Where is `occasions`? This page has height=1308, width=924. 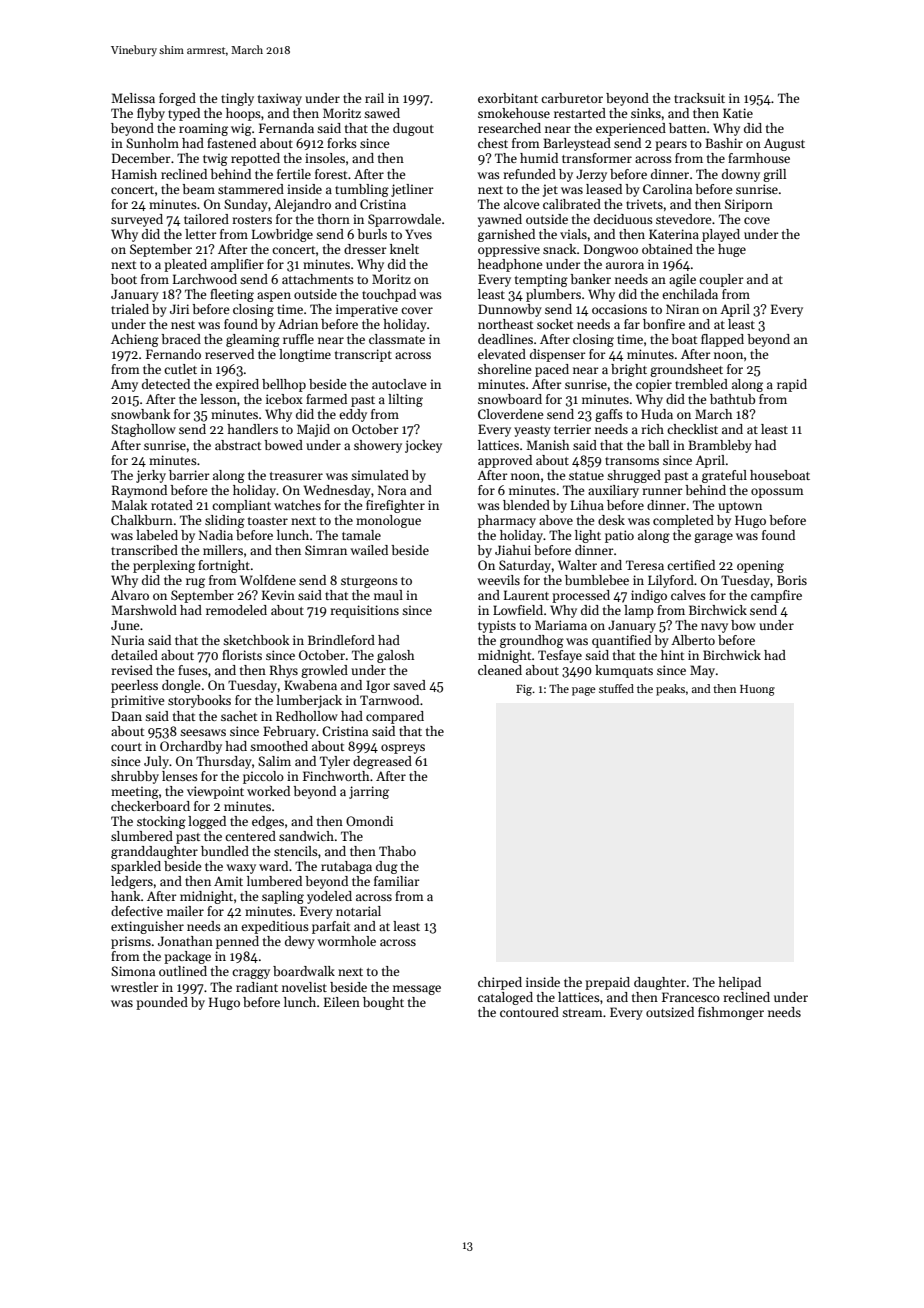 occasions is located at coordinates (619, 309).
